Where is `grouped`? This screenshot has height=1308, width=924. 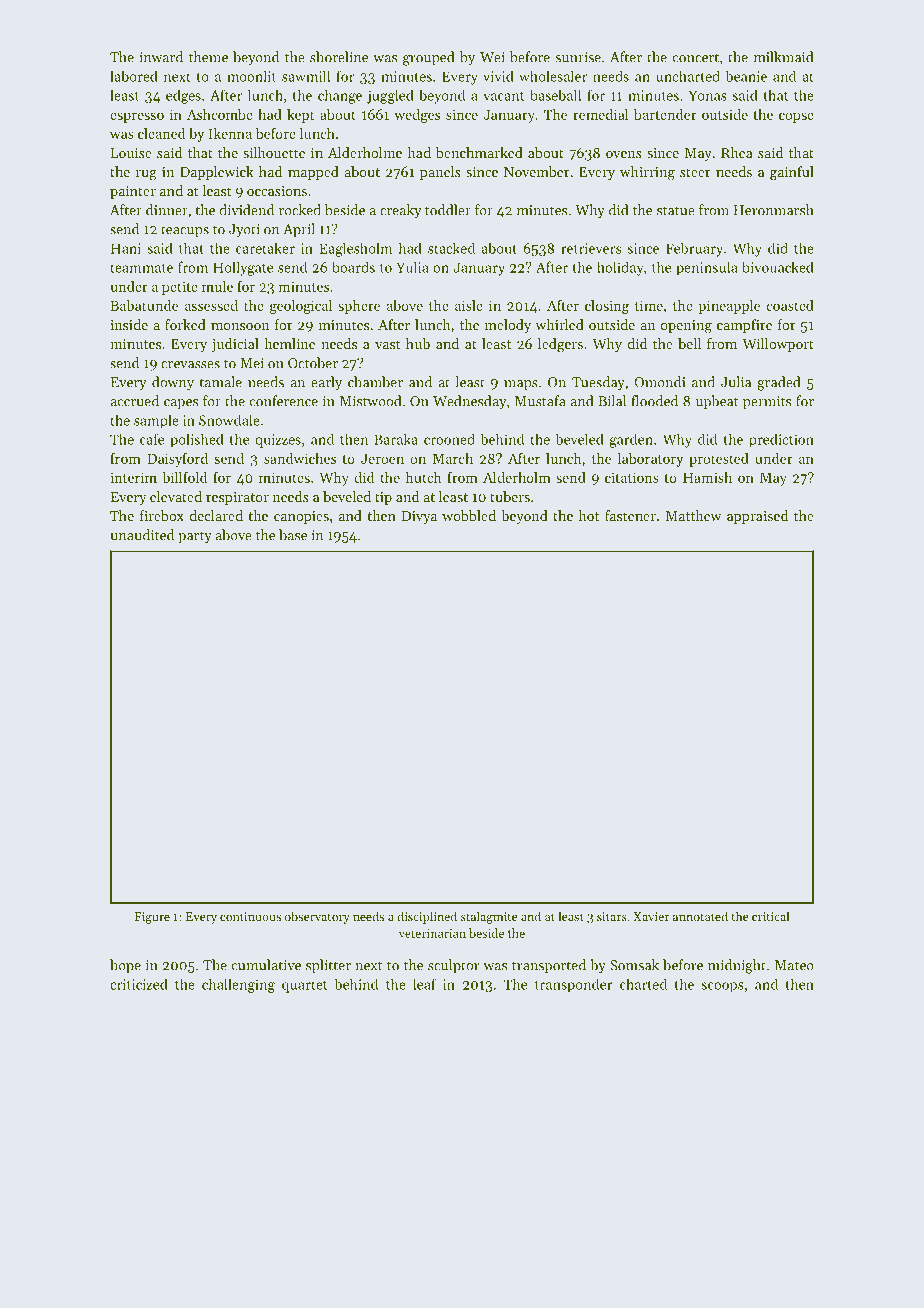 grouped is located at coordinates (428, 58).
